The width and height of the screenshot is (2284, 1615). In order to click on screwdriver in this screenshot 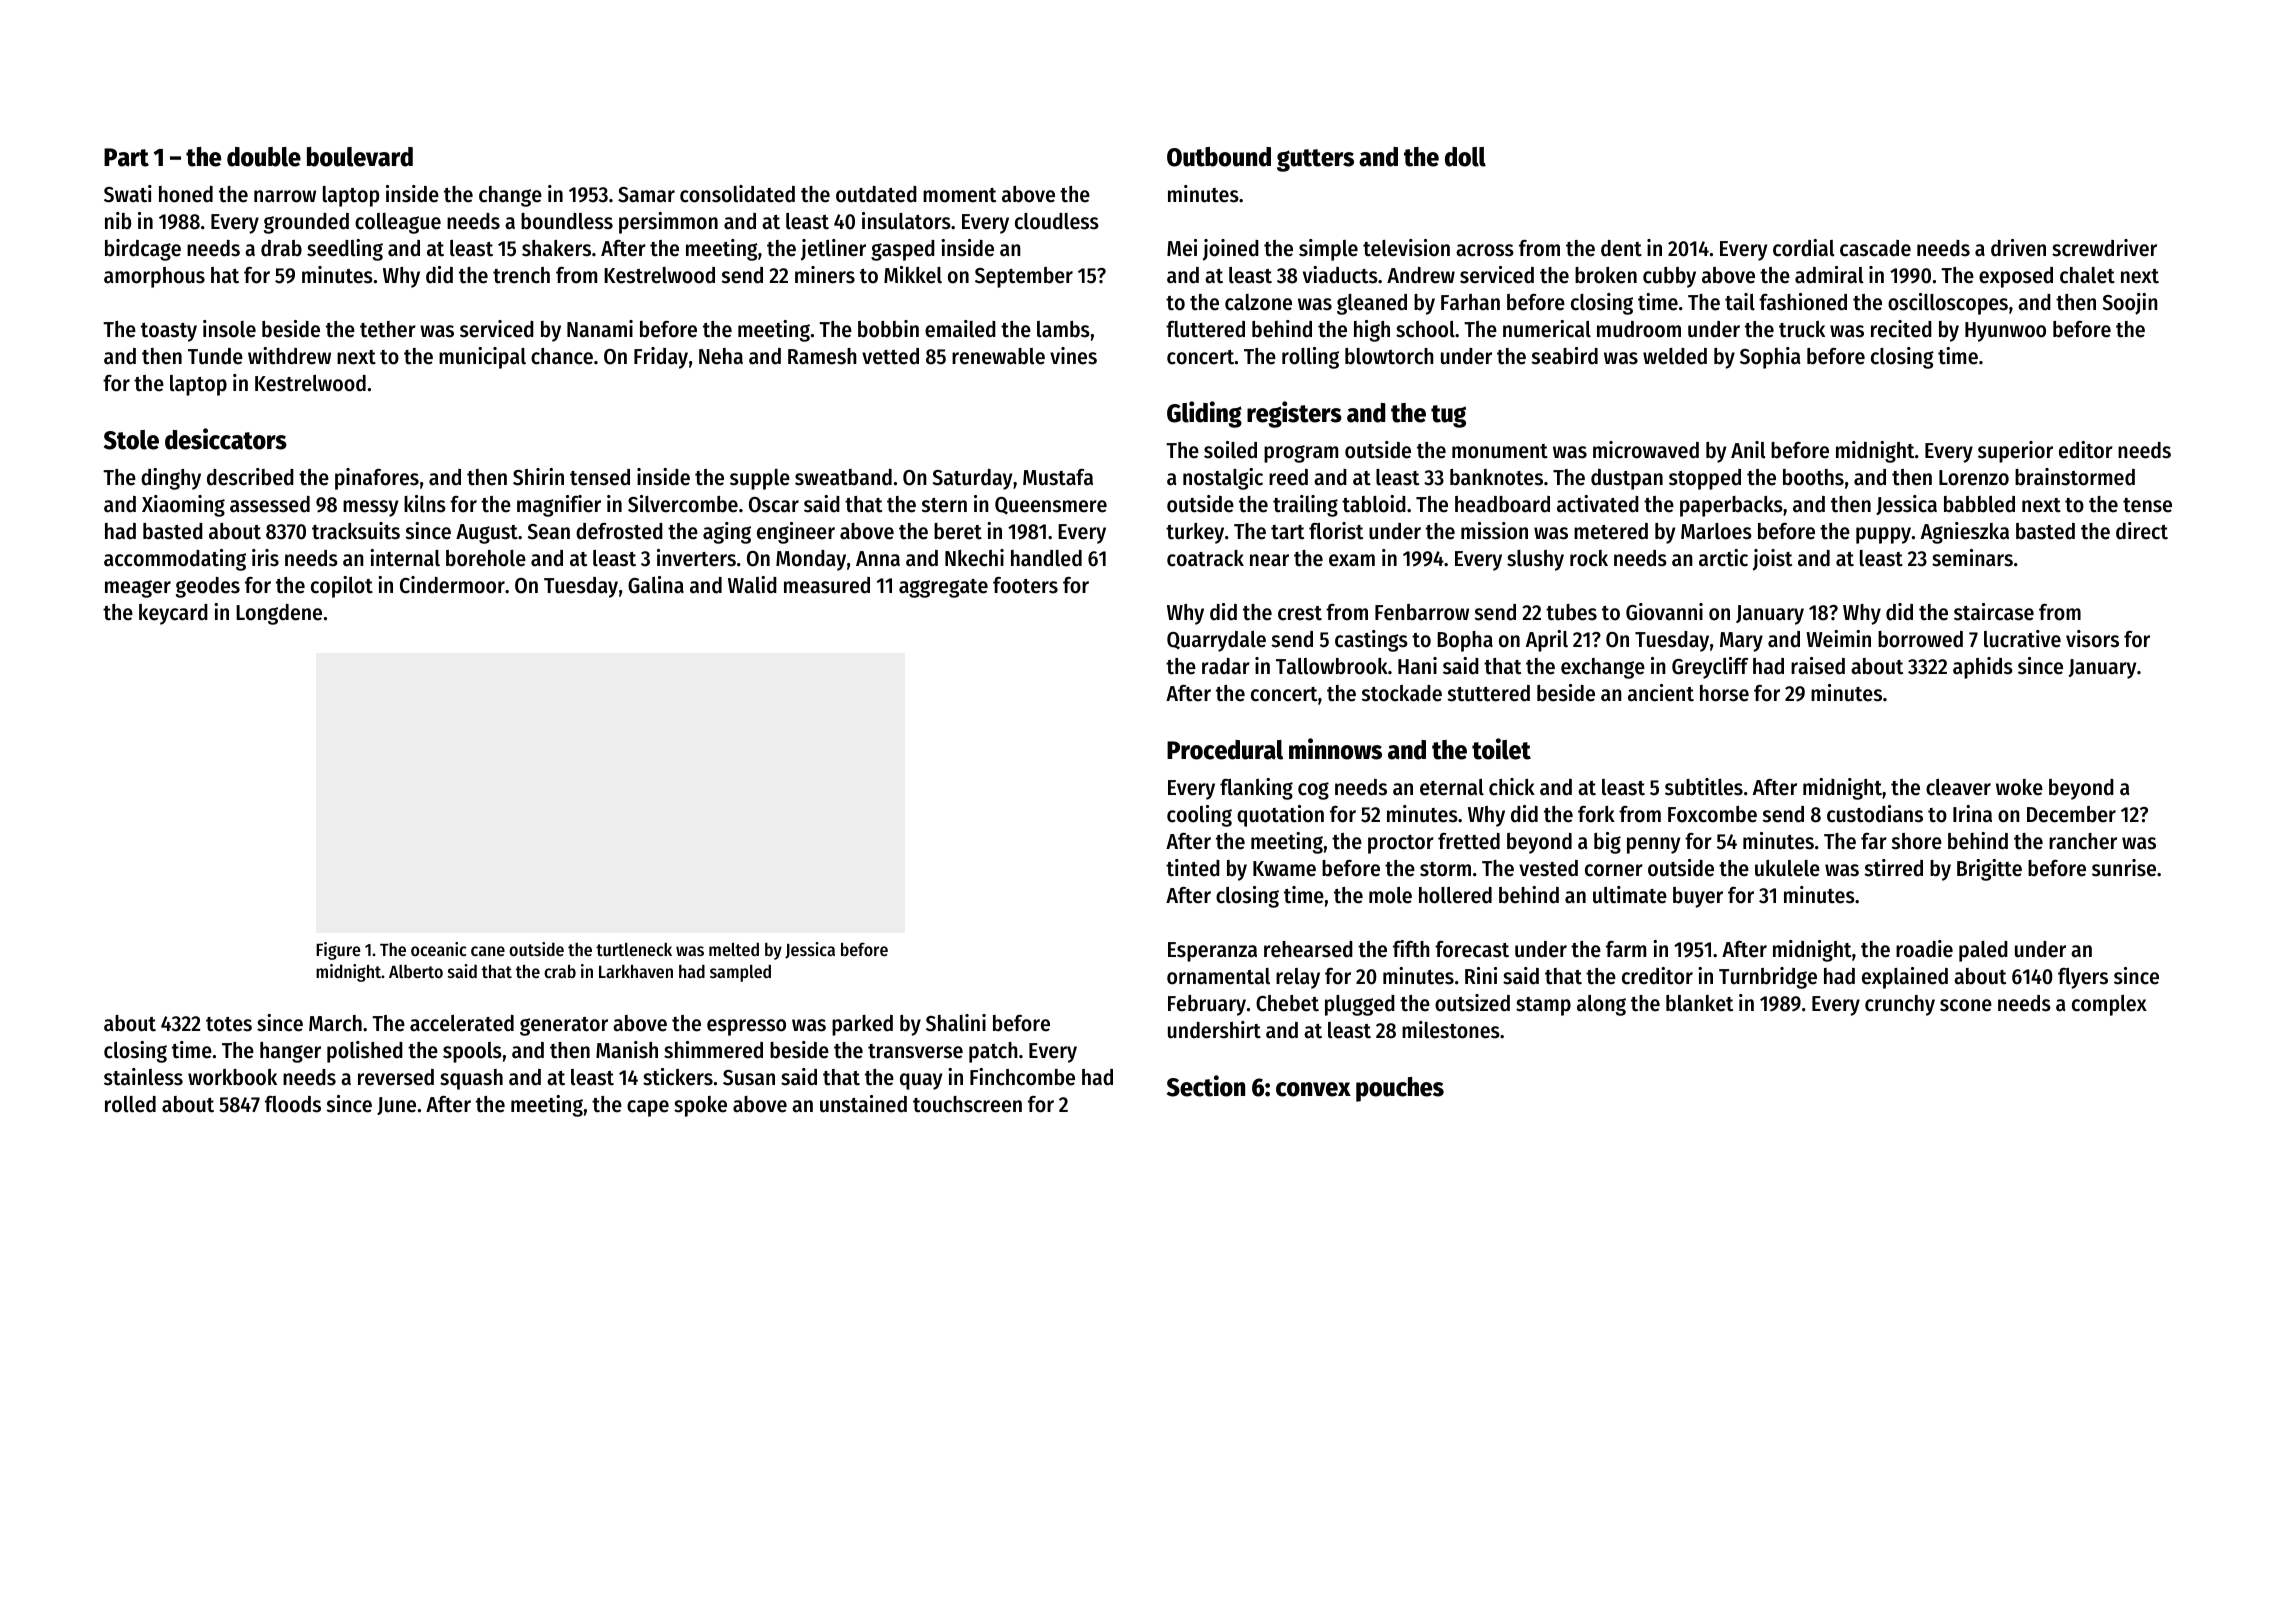, I will do `click(2104, 248)`.
